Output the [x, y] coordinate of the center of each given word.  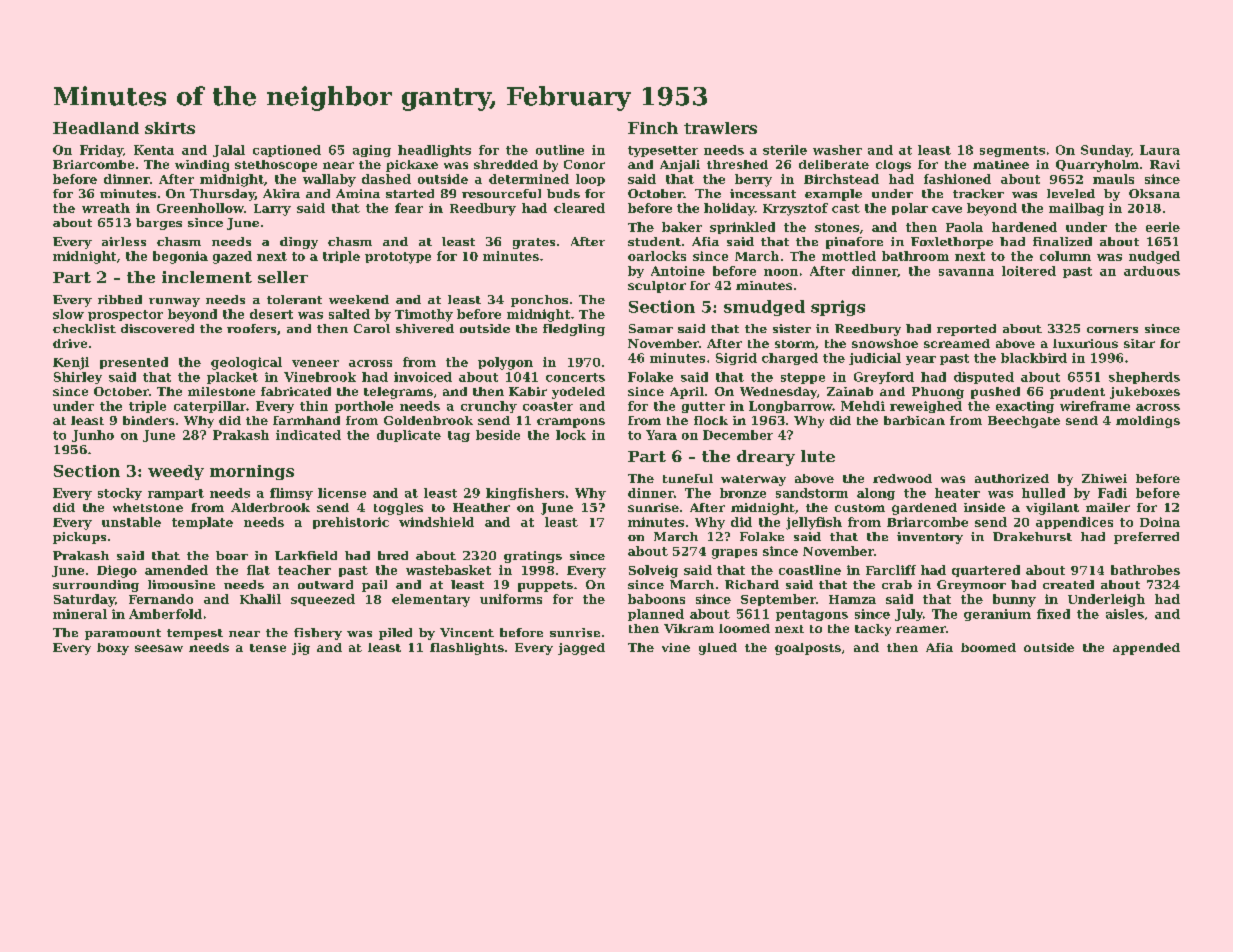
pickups [79, 538]
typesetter [663, 151]
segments [1012, 151]
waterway [753, 480]
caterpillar [210, 407]
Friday [101, 151]
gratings [533, 557]
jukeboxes [1145, 393]
